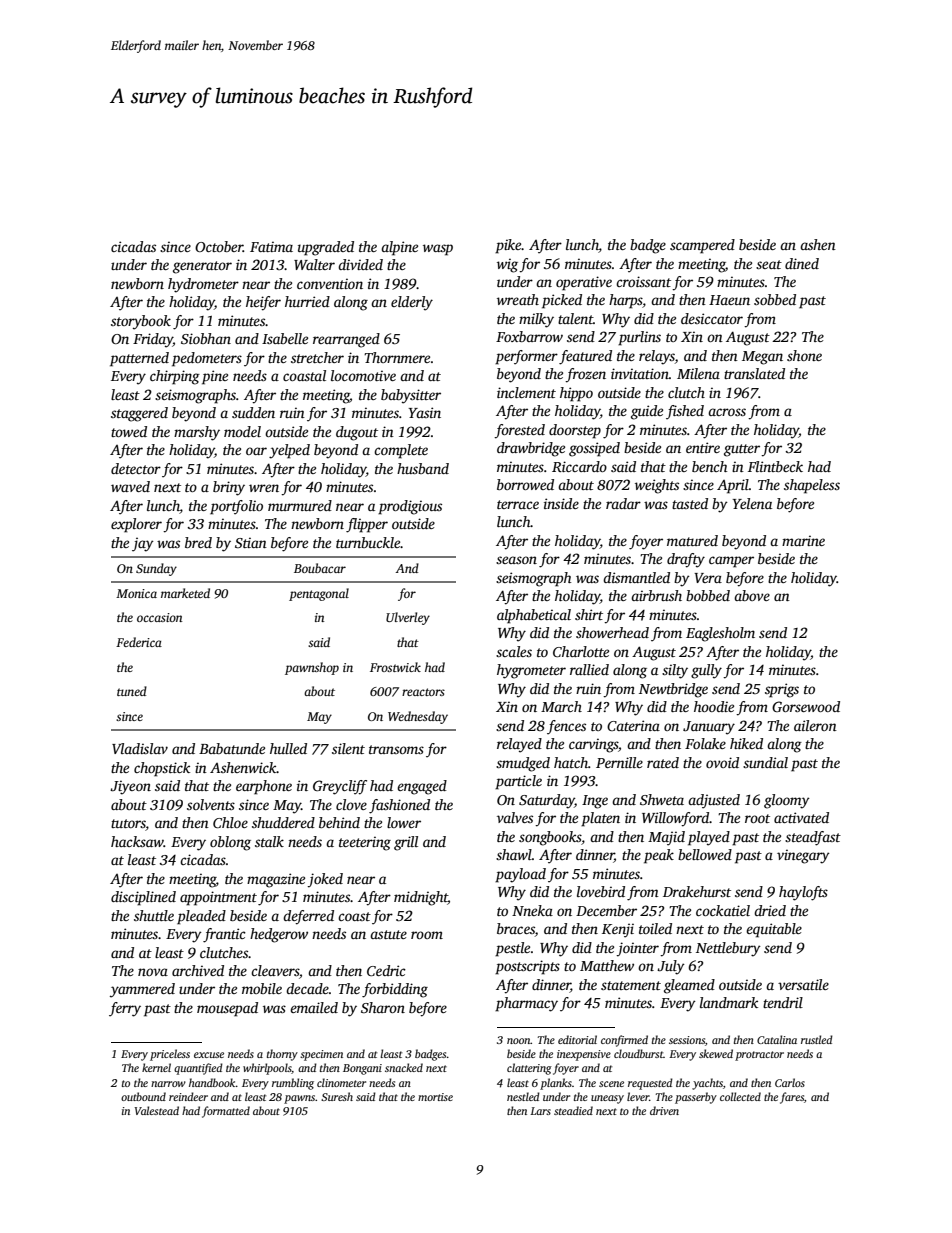  Describe the element at coordinates (271, 246) in the screenshot. I see `Fatima` at that location.
